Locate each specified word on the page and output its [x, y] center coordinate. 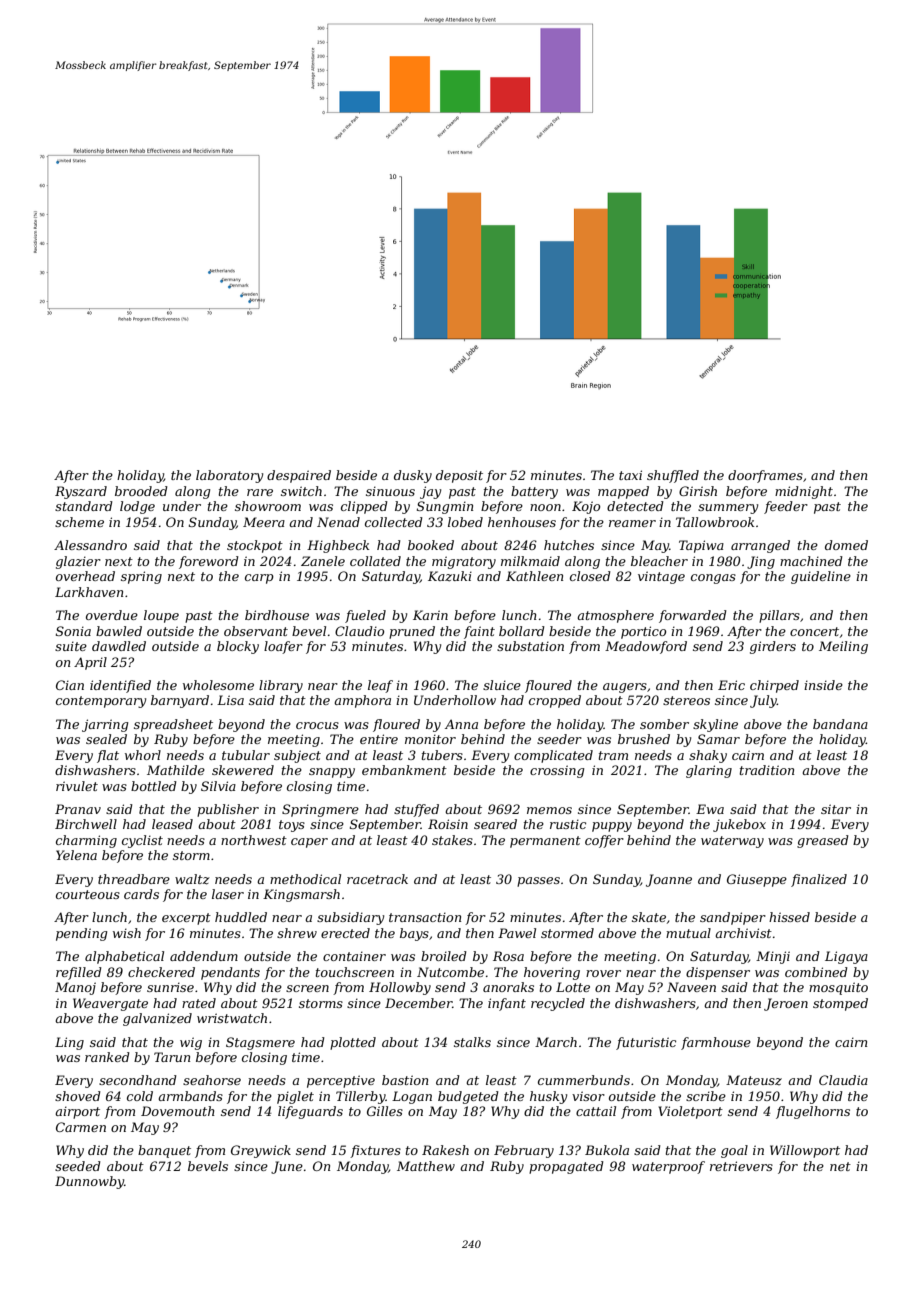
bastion [405, 1080]
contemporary [101, 702]
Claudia [843, 1080]
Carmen [81, 1127]
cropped [555, 701]
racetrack [377, 879]
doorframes [765, 476]
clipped [364, 507]
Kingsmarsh [301, 895]
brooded [141, 491]
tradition [767, 770]
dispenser [718, 973]
